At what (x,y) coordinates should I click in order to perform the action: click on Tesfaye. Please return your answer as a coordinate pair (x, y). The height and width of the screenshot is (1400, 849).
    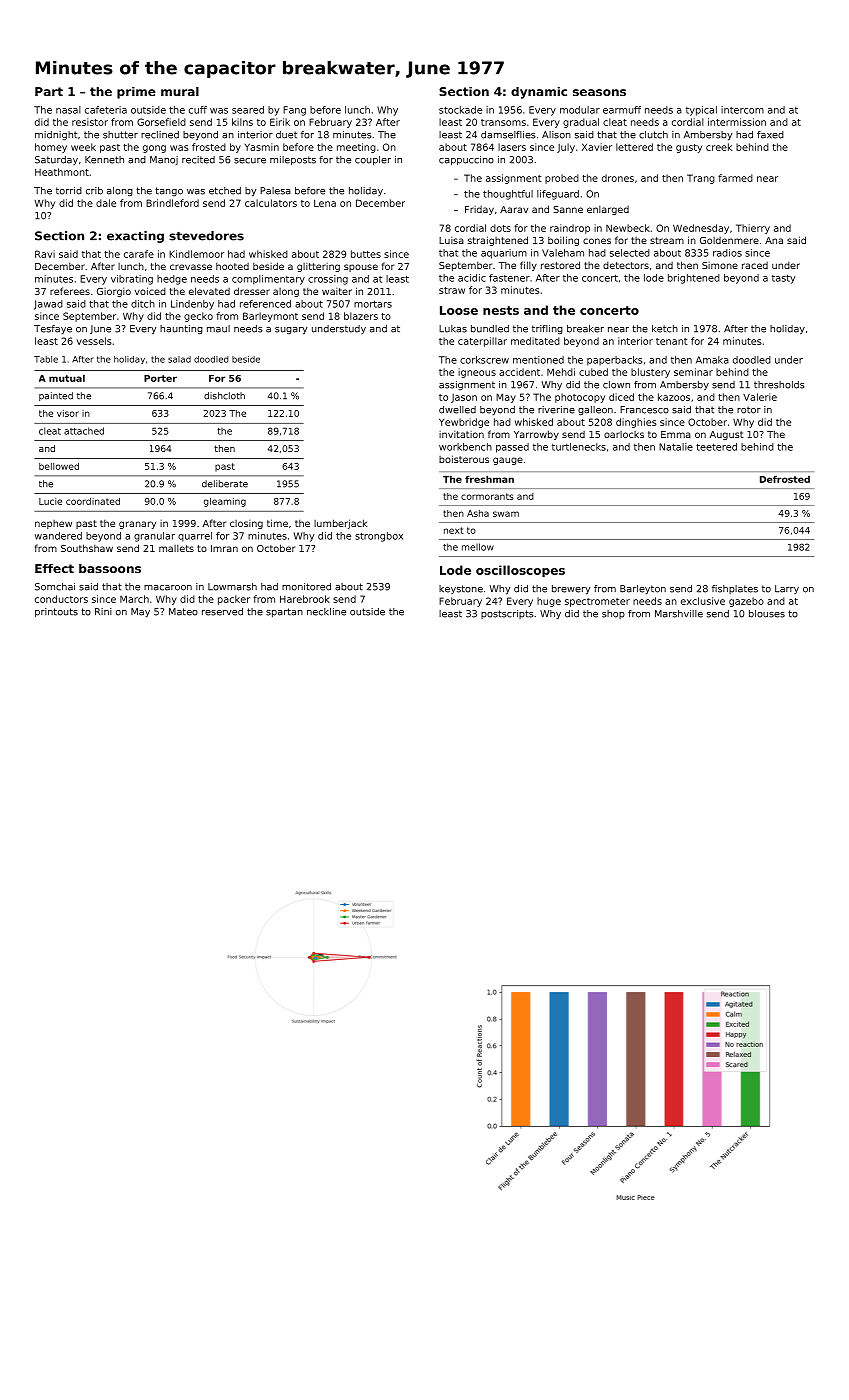
    Looking at the image, I should click on (53, 329).
